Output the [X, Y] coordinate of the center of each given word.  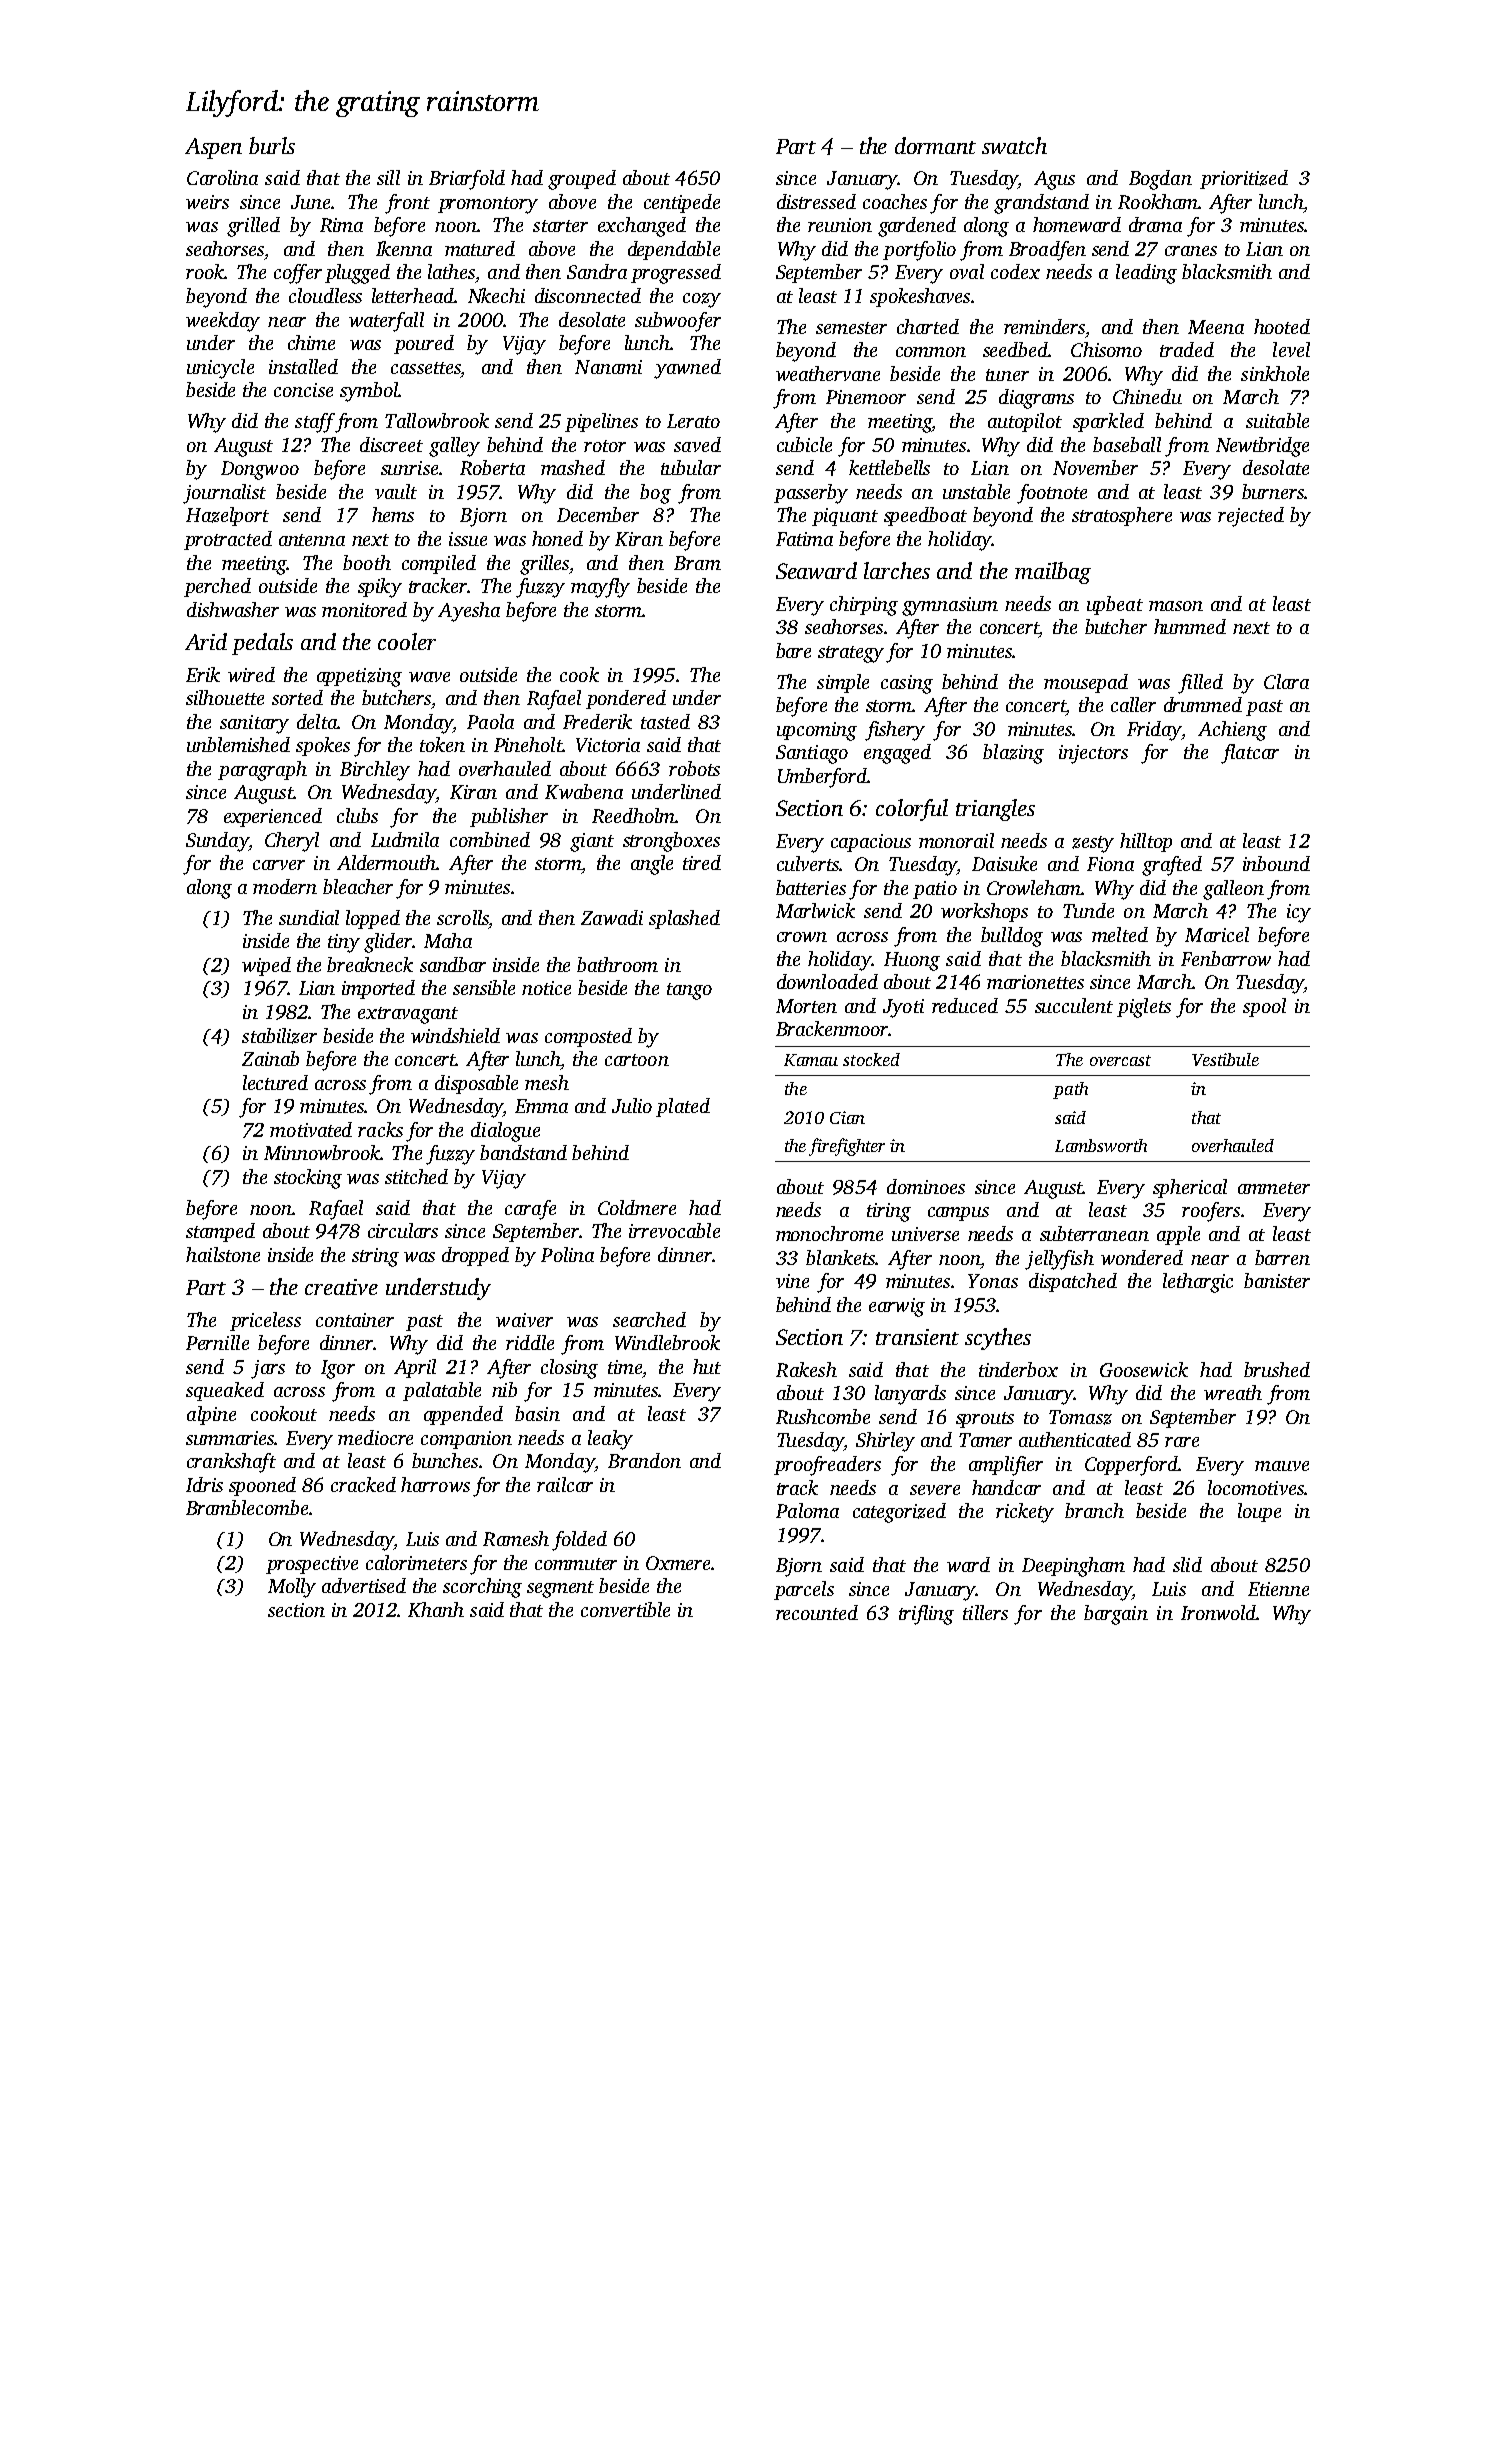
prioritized [1244, 179]
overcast [1120, 1060]
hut [707, 1366]
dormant [935, 145]
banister [1277, 1280]
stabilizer [279, 1036]
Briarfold [467, 180]
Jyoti [903, 1008]
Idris [204, 1484]
